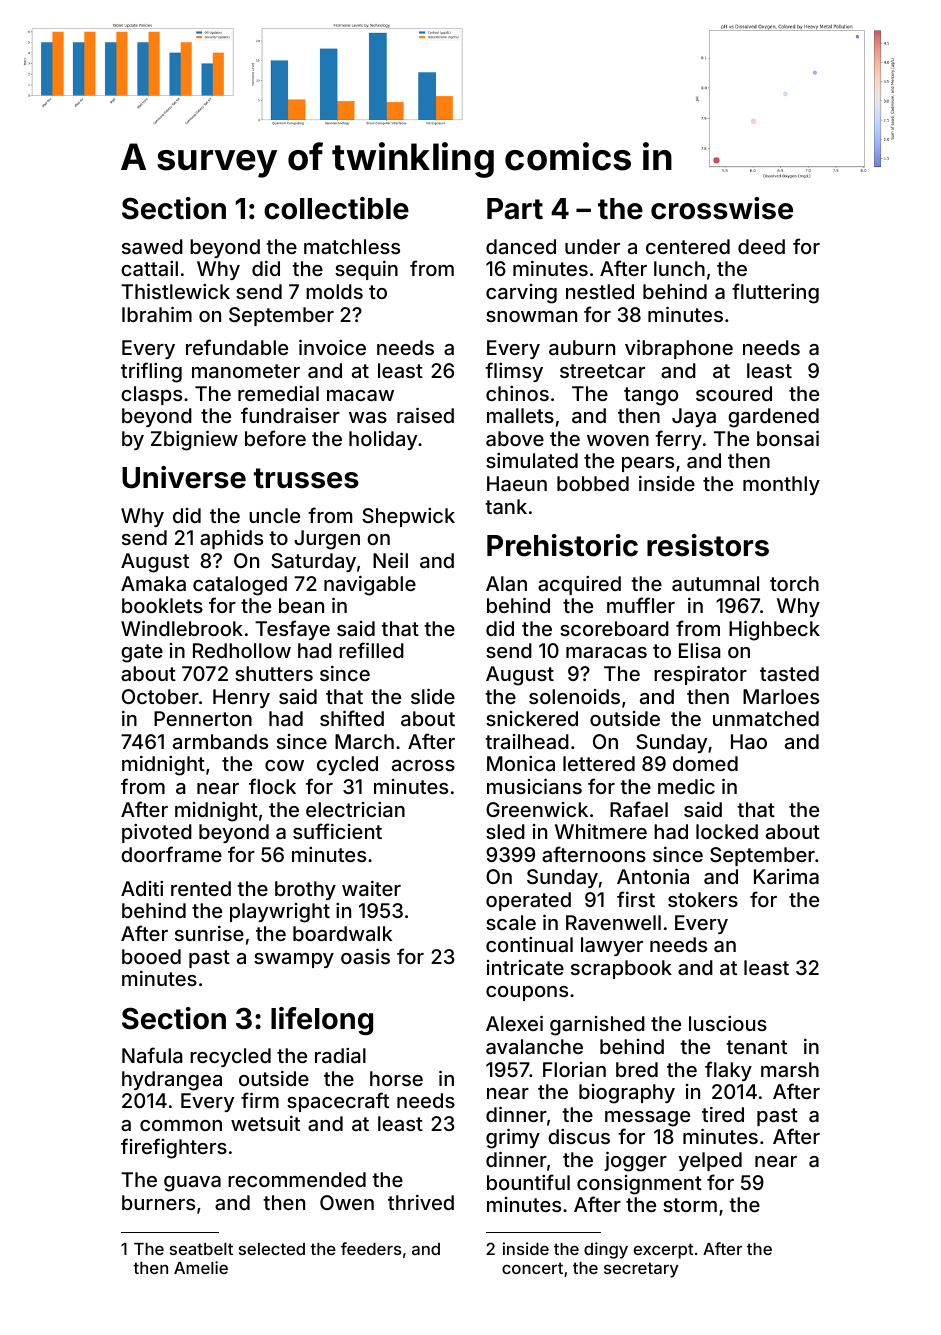 This document has height=1335, width=941. What do you see at coordinates (157, 314) in the document?
I see `Ibrahim` at bounding box center [157, 314].
